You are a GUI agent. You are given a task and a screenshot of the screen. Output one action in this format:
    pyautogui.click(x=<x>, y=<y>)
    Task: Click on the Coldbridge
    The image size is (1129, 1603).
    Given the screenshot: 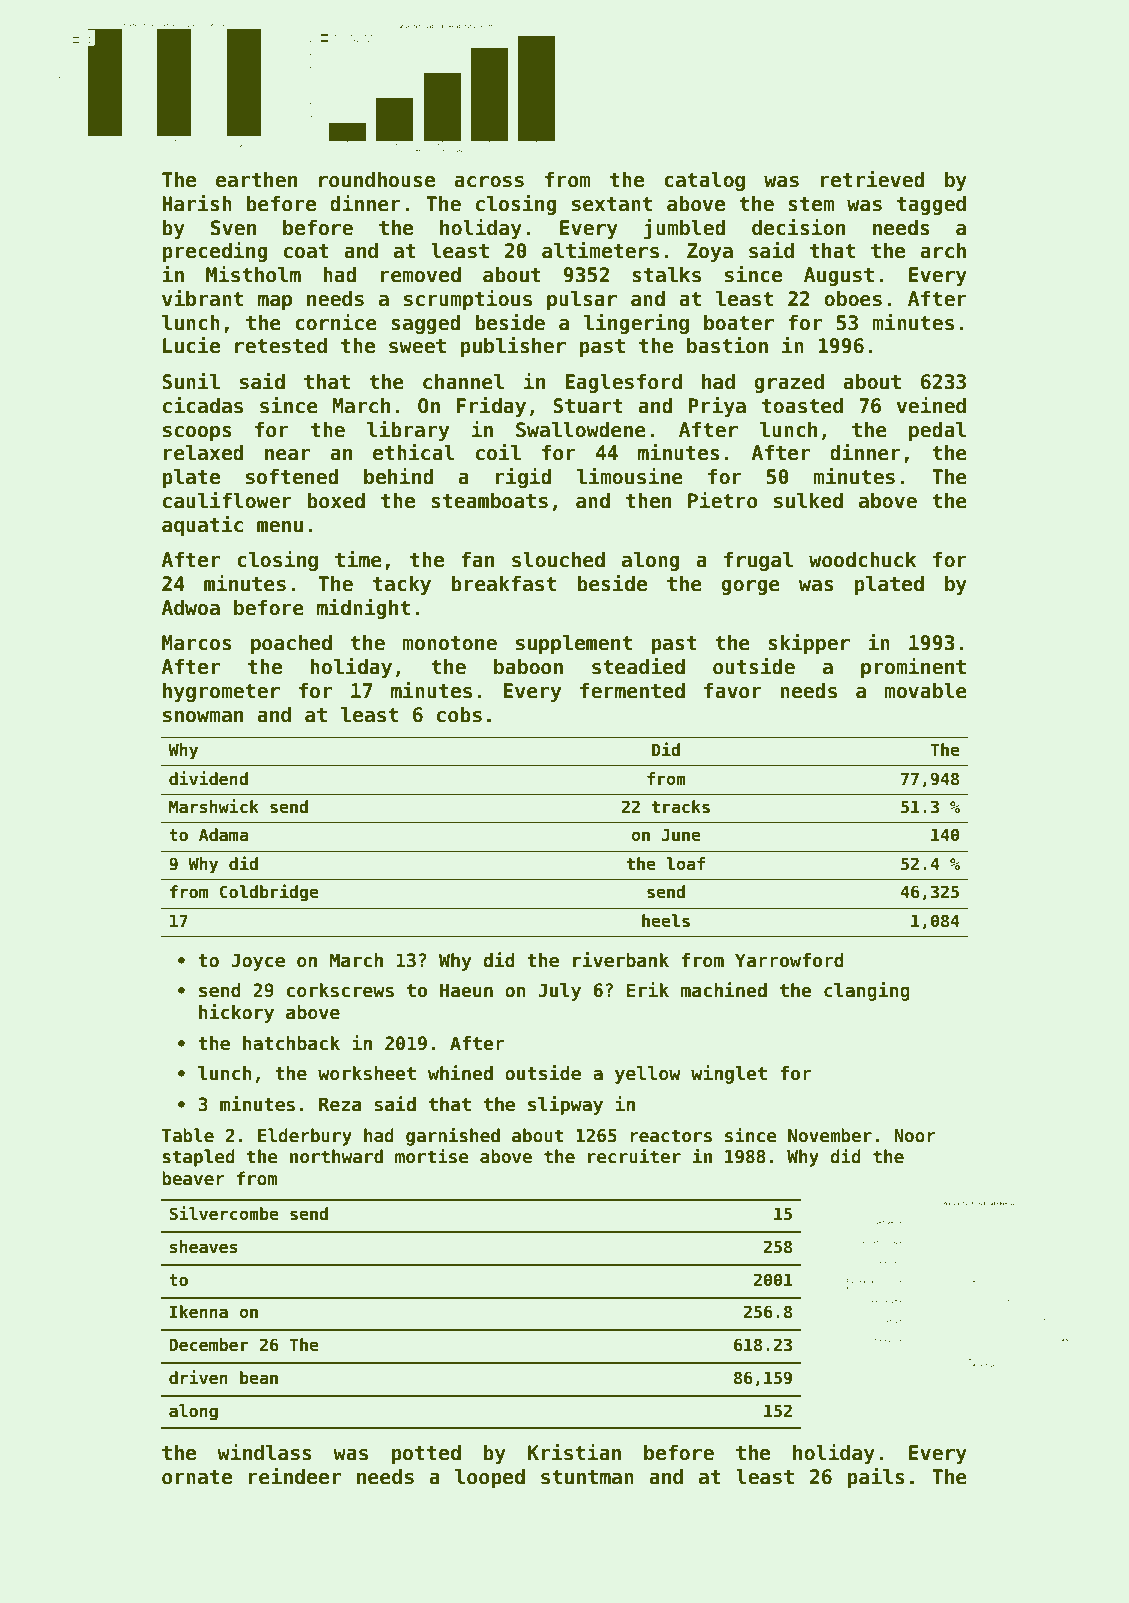 What is the action you would take?
    pyautogui.click(x=269, y=893)
